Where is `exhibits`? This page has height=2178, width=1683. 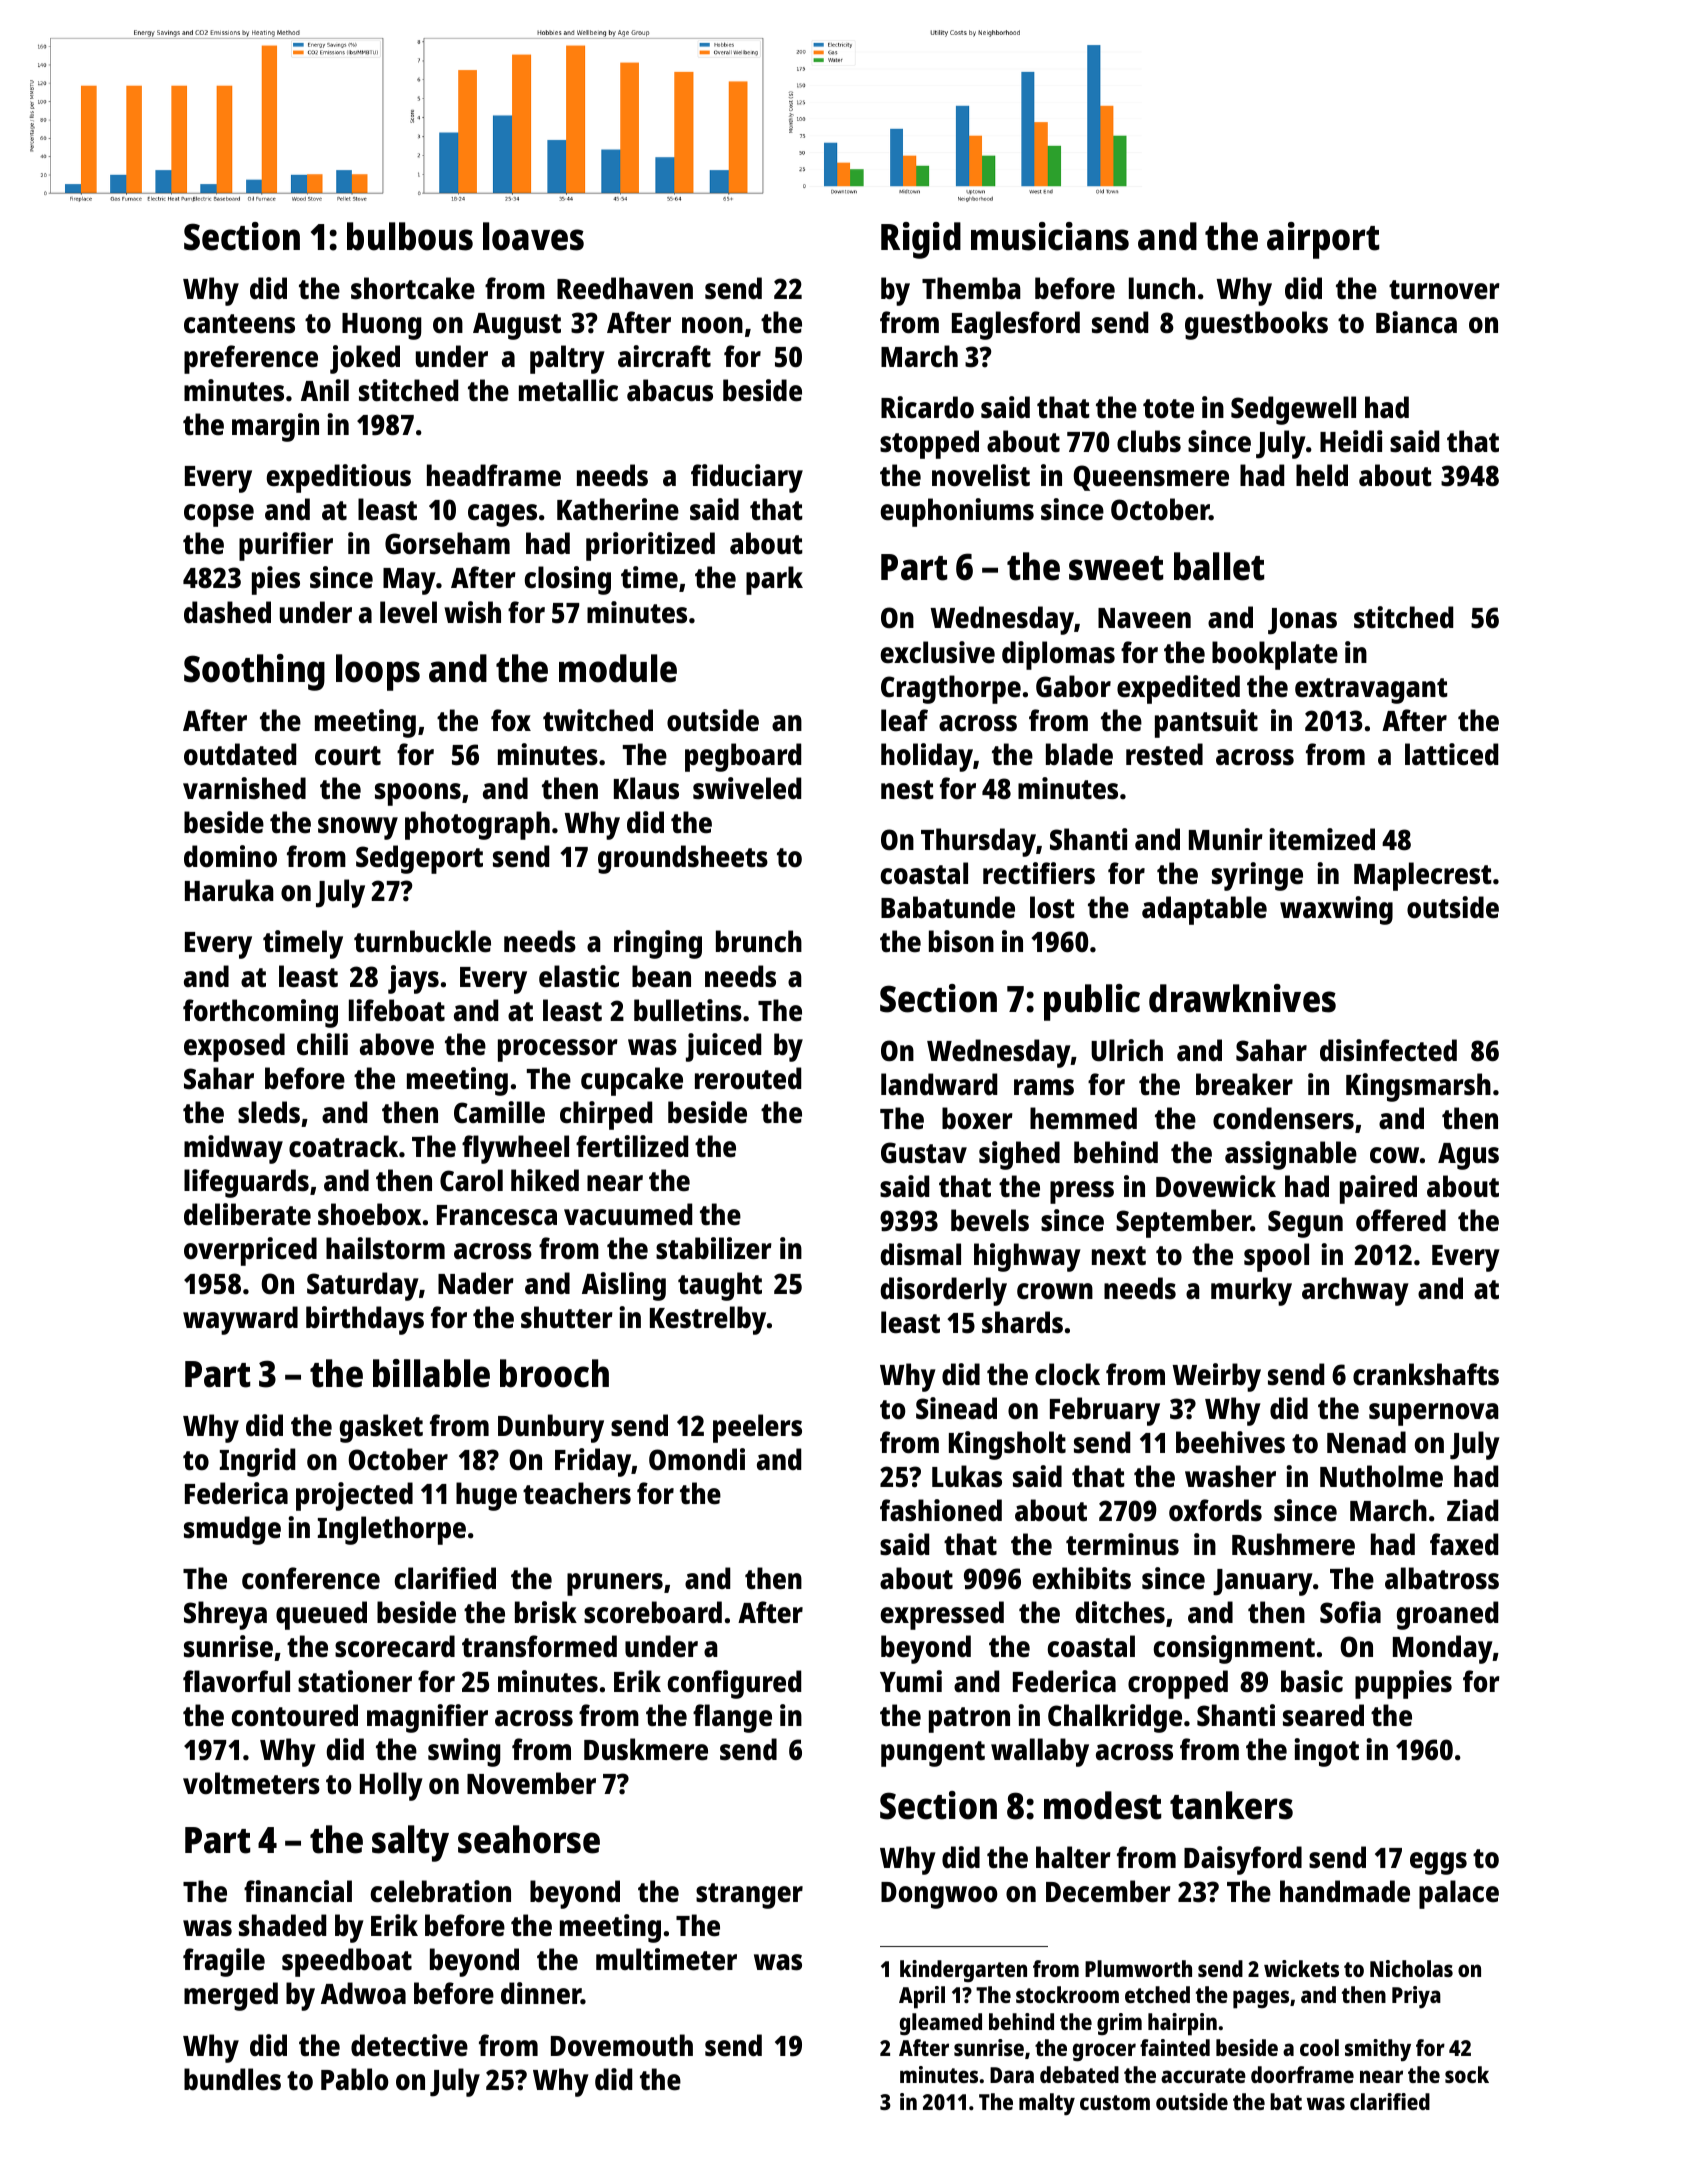
exhibits is located at coordinates (1082, 1578).
